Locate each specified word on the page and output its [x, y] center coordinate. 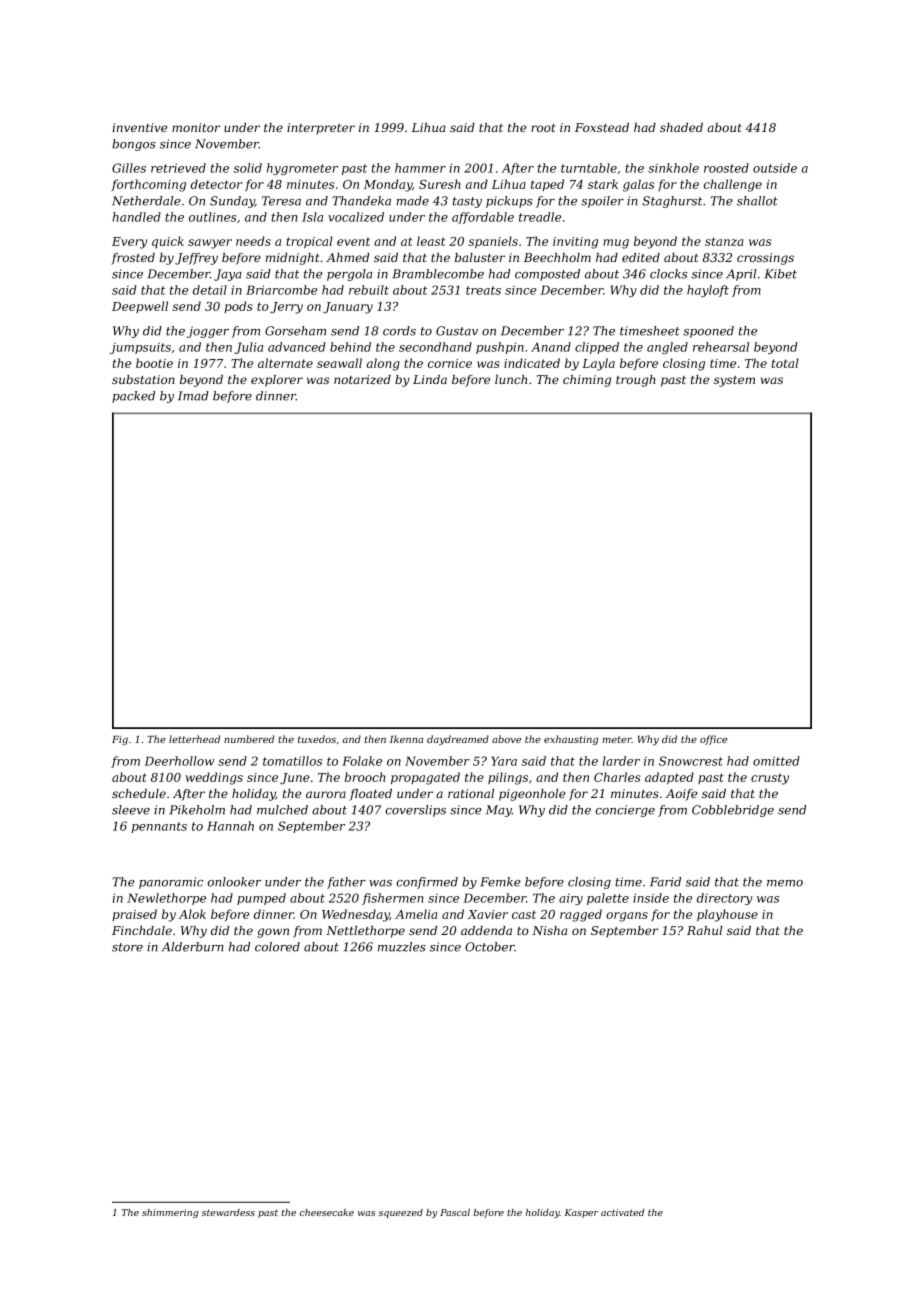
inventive [139, 127]
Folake [362, 761]
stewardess [228, 1212]
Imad [193, 396]
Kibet [780, 274]
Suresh [440, 184]
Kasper [581, 1213]
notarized [362, 380]
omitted [776, 761]
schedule [139, 793]
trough [636, 381]
